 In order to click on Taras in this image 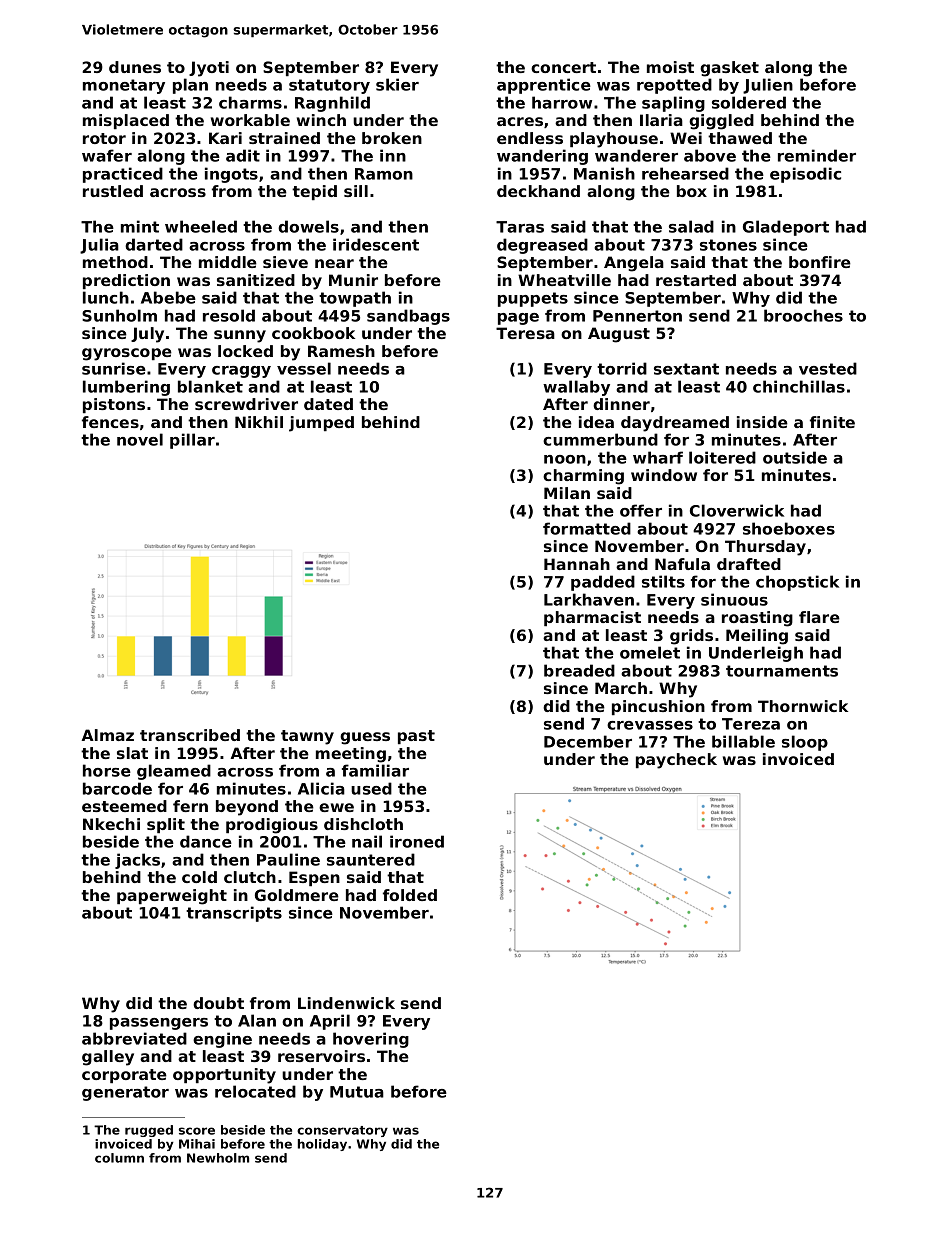, I will do `click(520, 227)`.
